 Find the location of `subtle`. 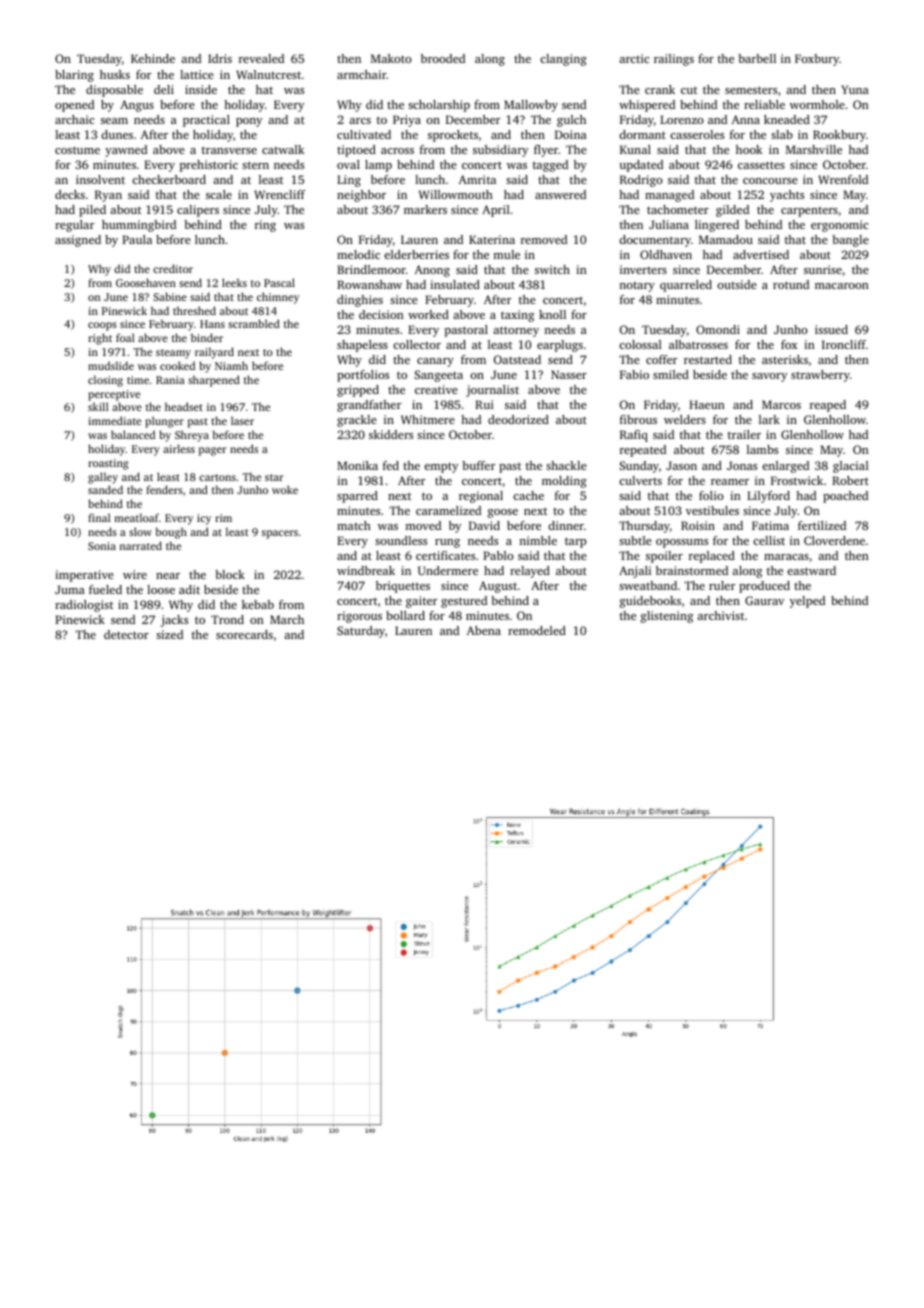

subtle is located at coordinates (635, 540).
